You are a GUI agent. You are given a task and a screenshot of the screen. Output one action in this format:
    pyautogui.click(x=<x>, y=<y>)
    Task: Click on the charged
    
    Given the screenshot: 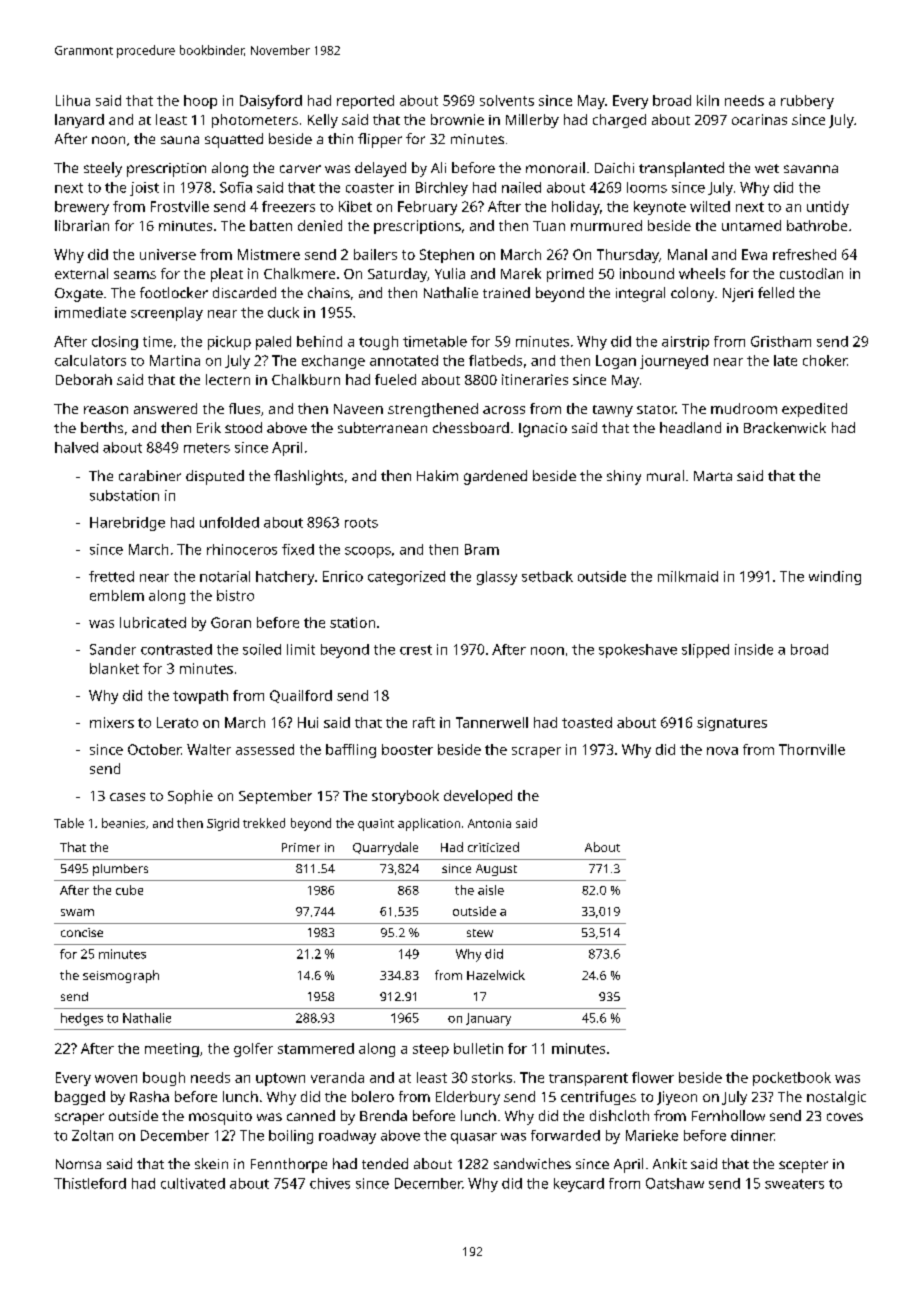 What is the action you would take?
    pyautogui.click(x=619, y=121)
